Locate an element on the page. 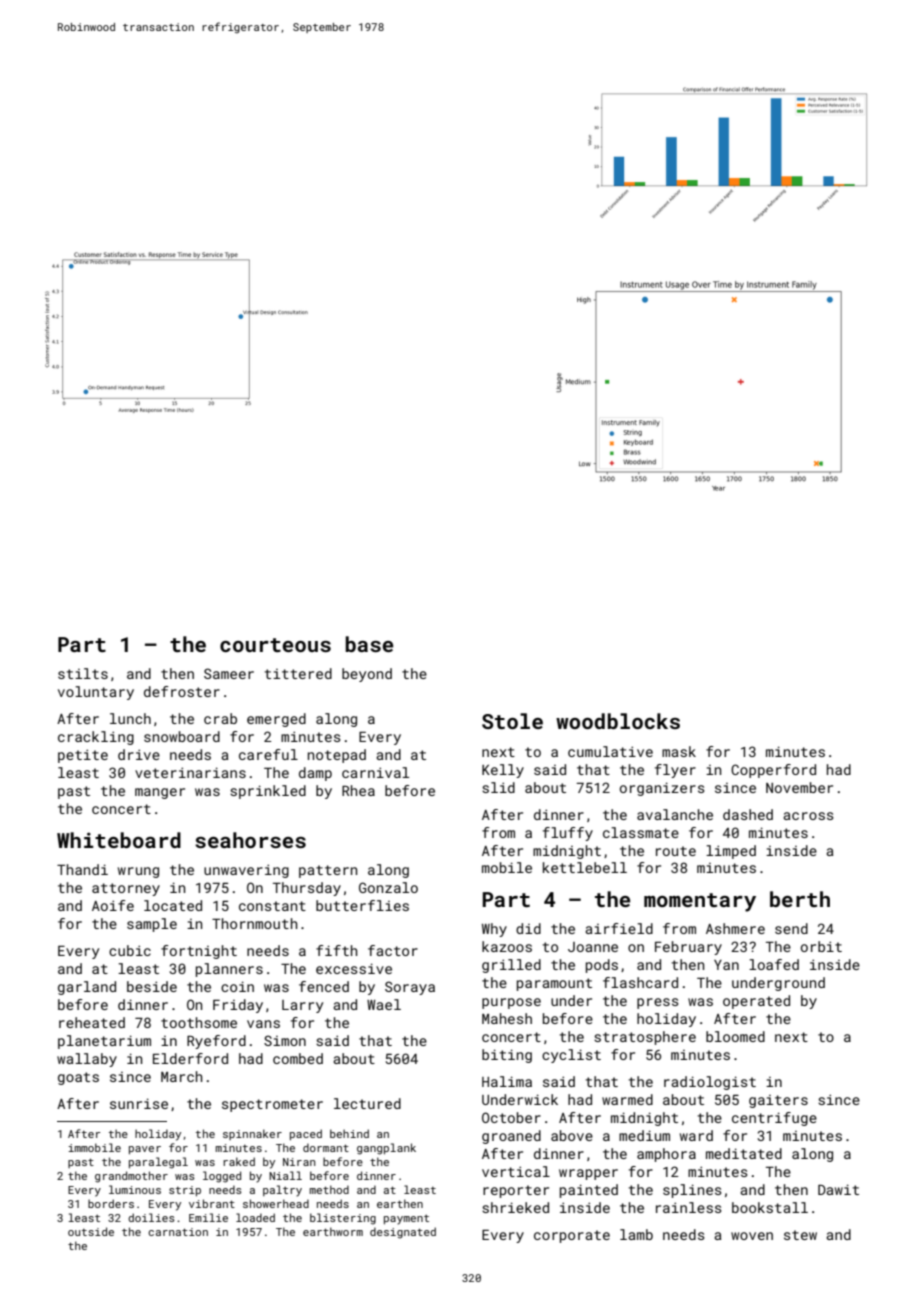  unwavering is located at coordinates (246, 871).
